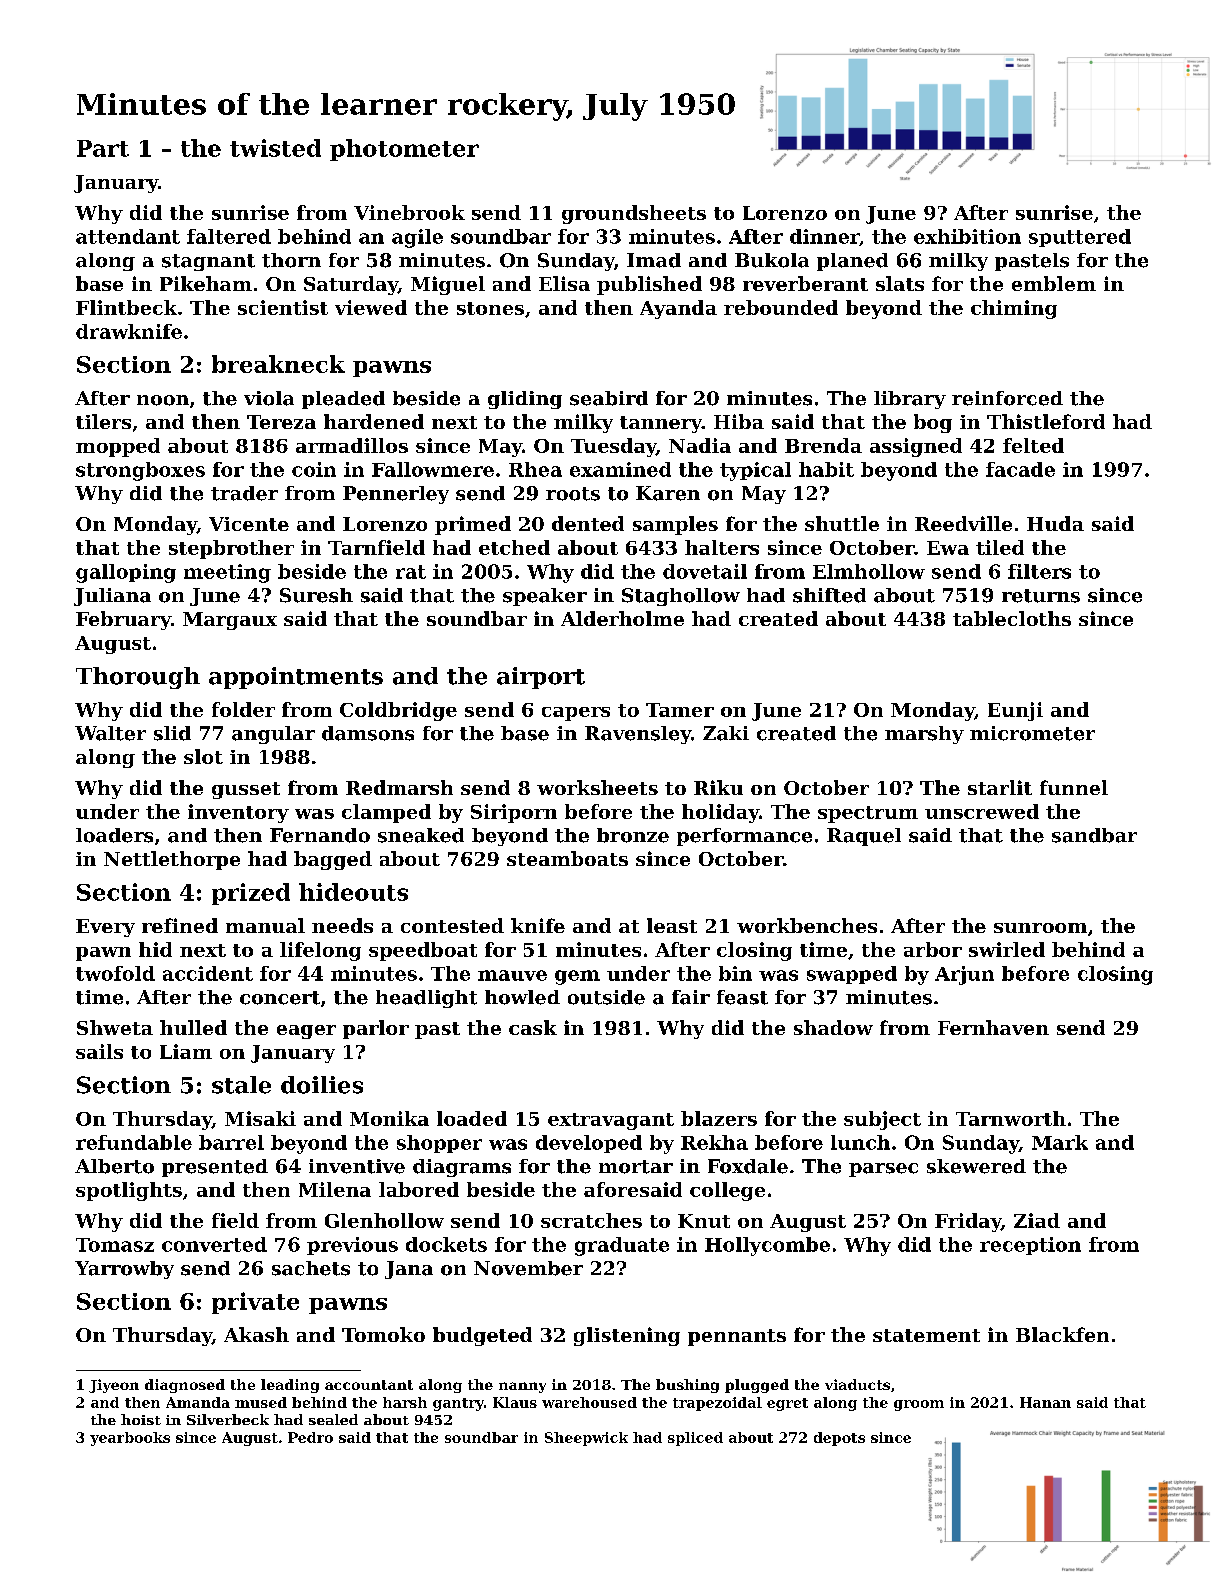 The image size is (1232, 1595). Describe the element at coordinates (482, 1336) in the screenshot. I see `budgeted` at that location.
